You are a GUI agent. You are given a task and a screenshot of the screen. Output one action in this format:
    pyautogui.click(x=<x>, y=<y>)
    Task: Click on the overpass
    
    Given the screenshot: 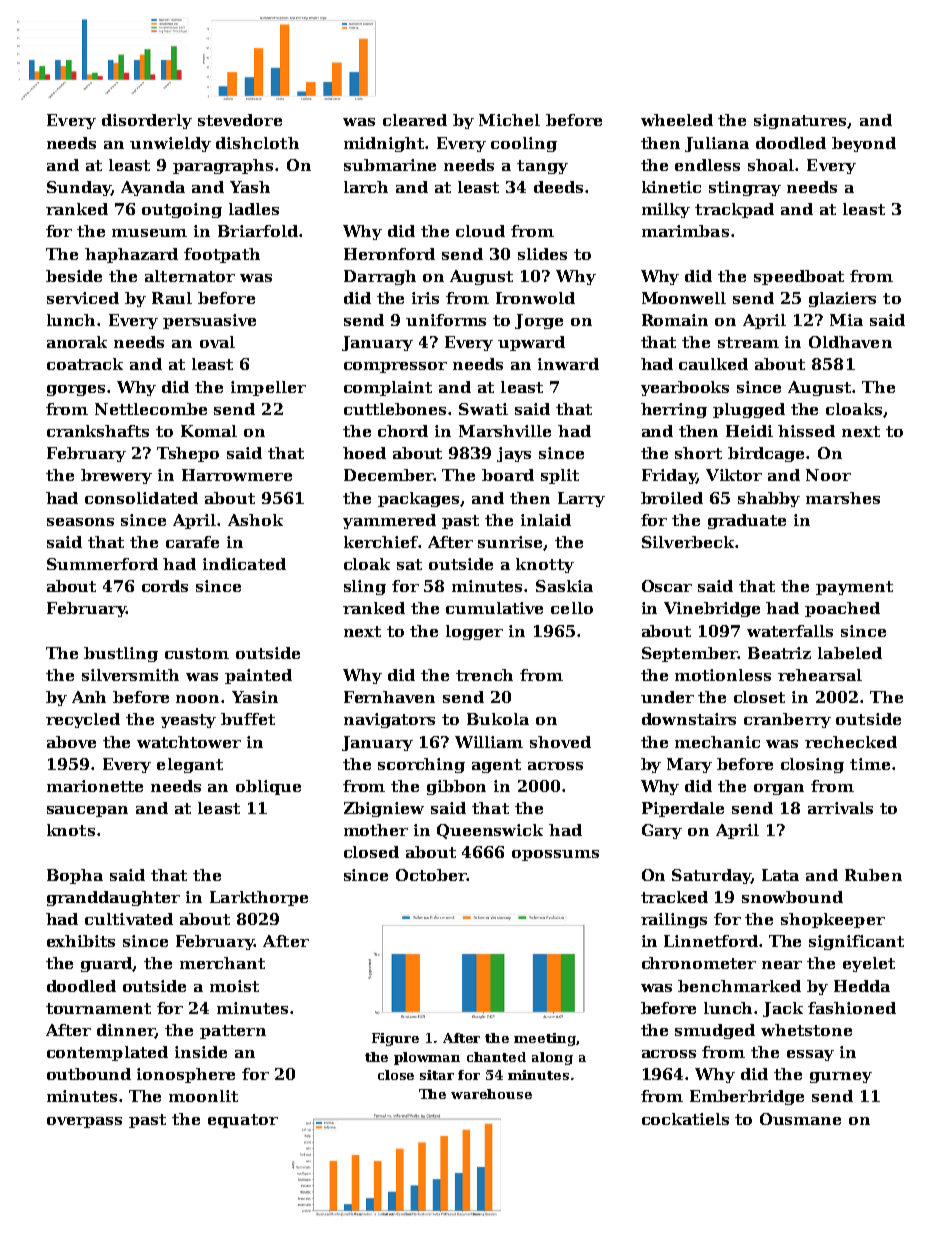 What is the action you would take?
    pyautogui.click(x=84, y=1122)
